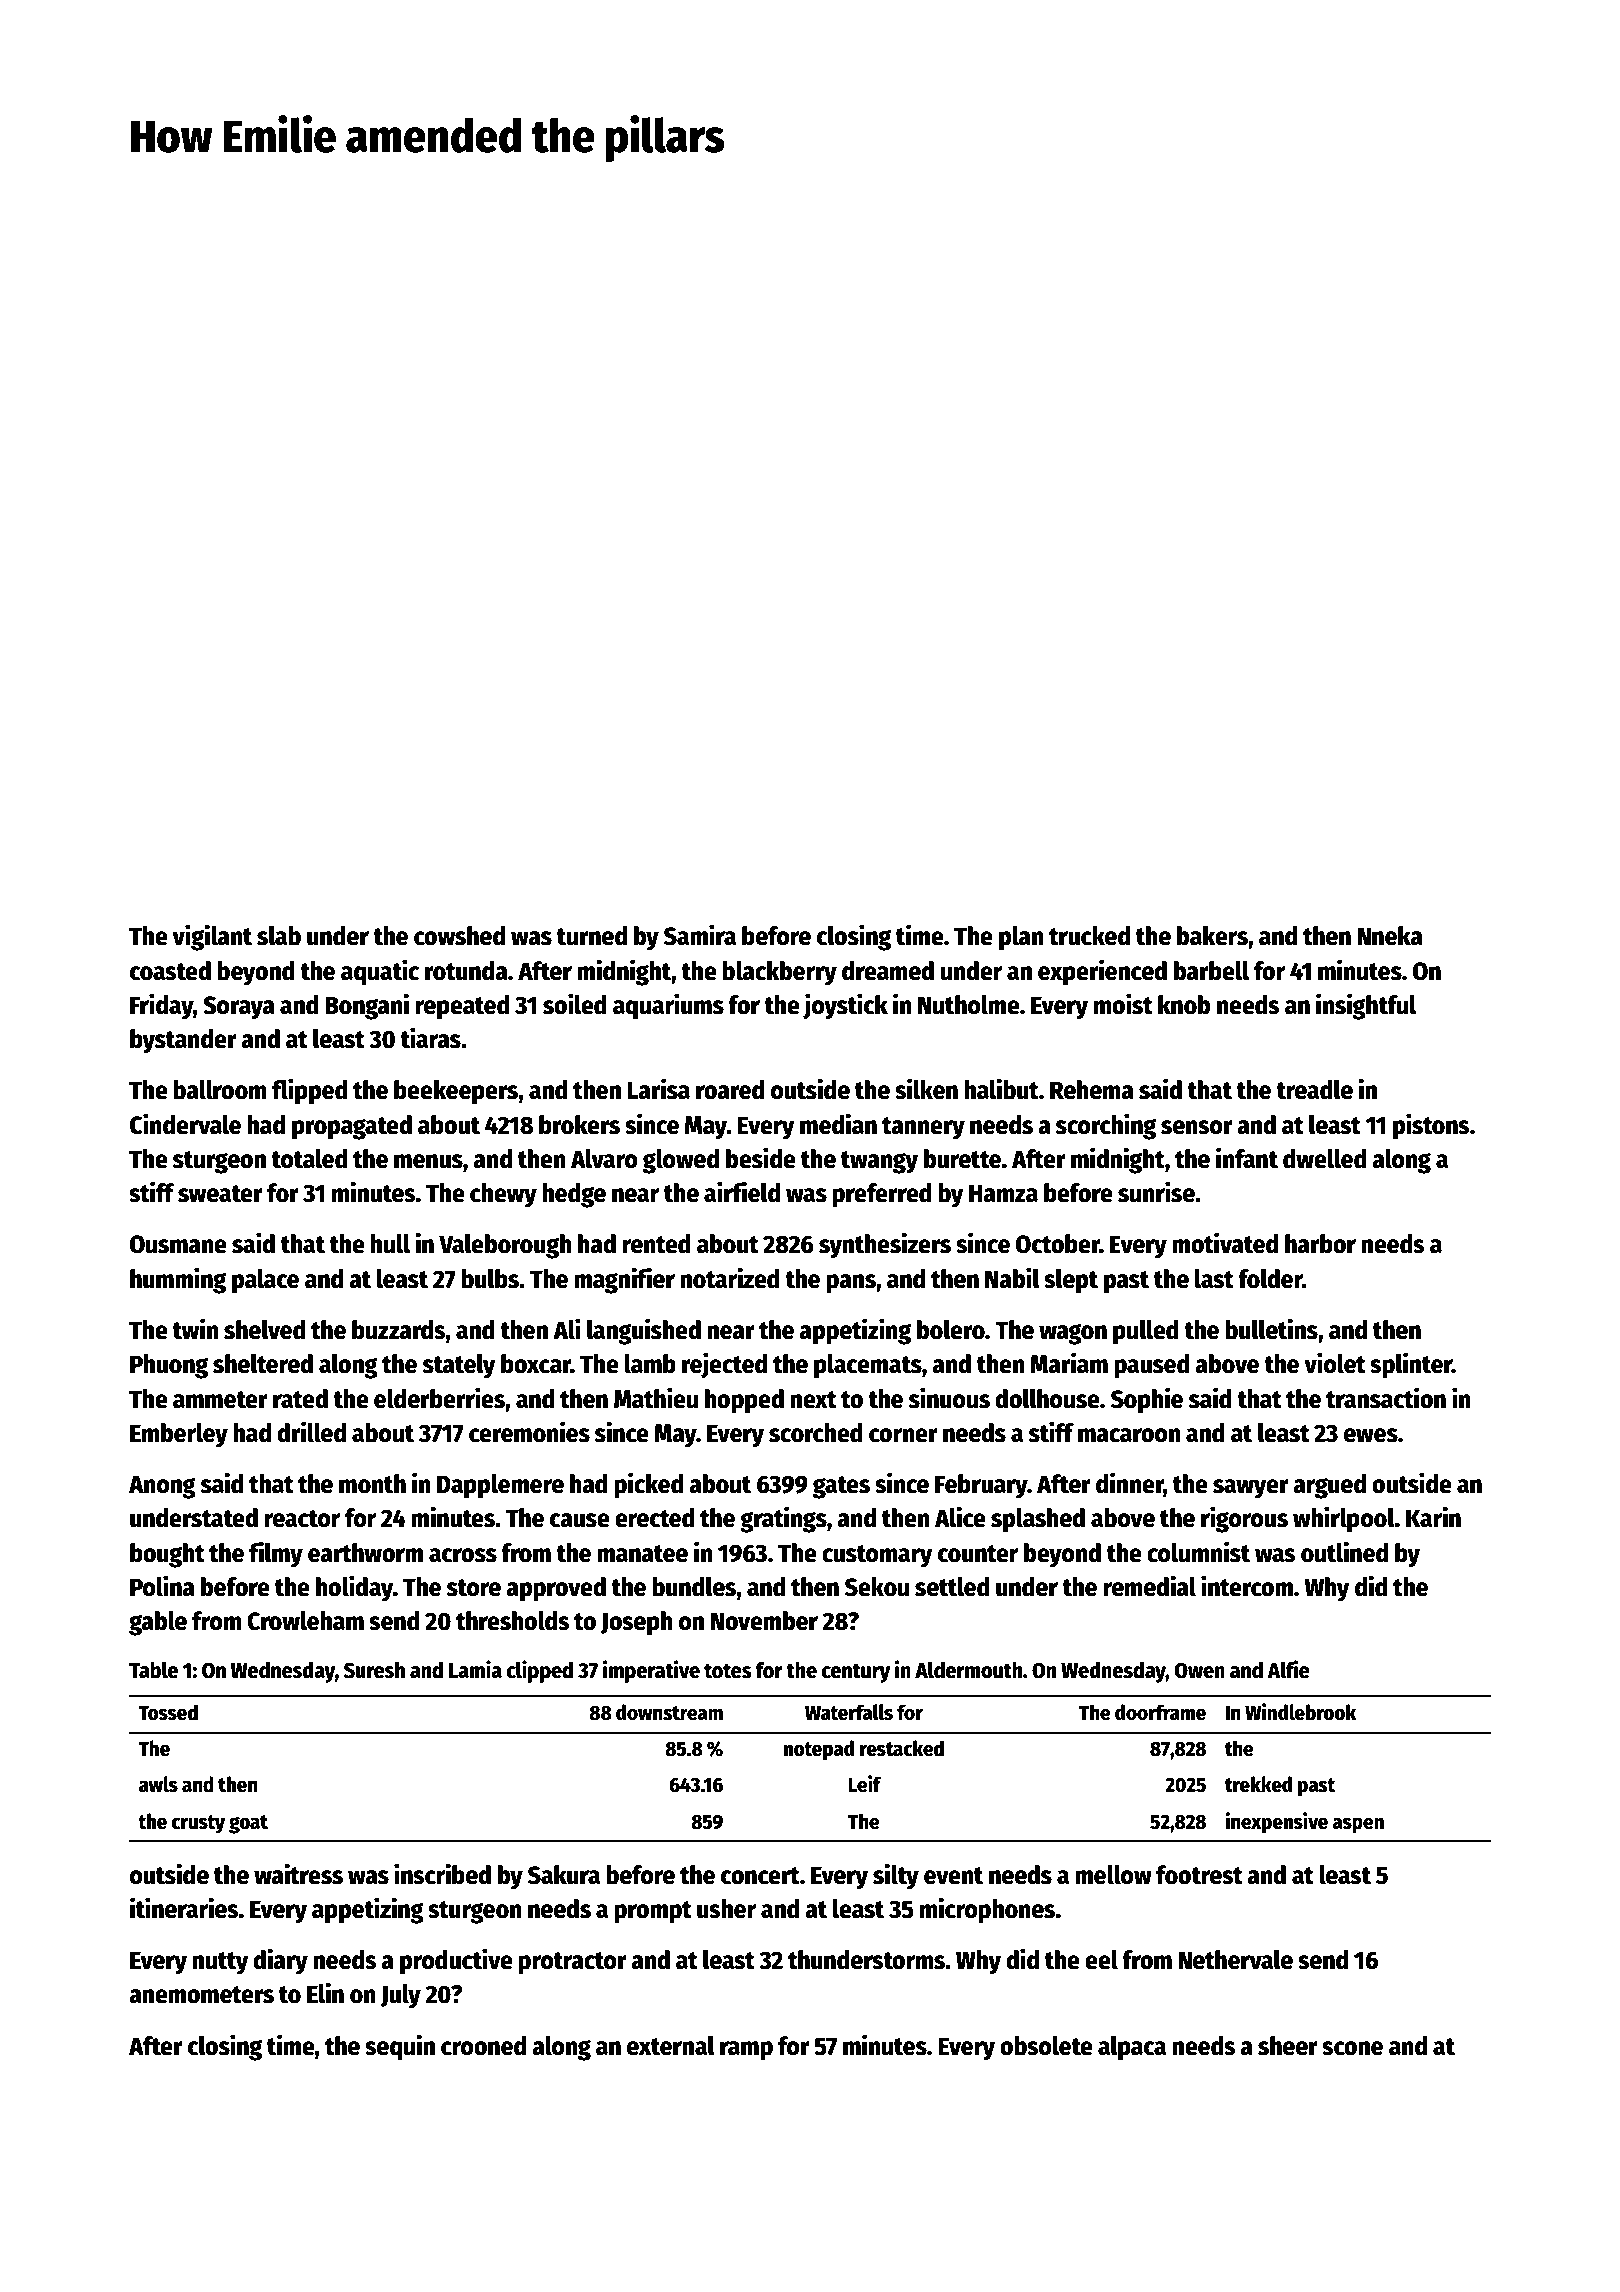 This document has height=2292, width=1620. I want to click on dreamed, so click(888, 971).
